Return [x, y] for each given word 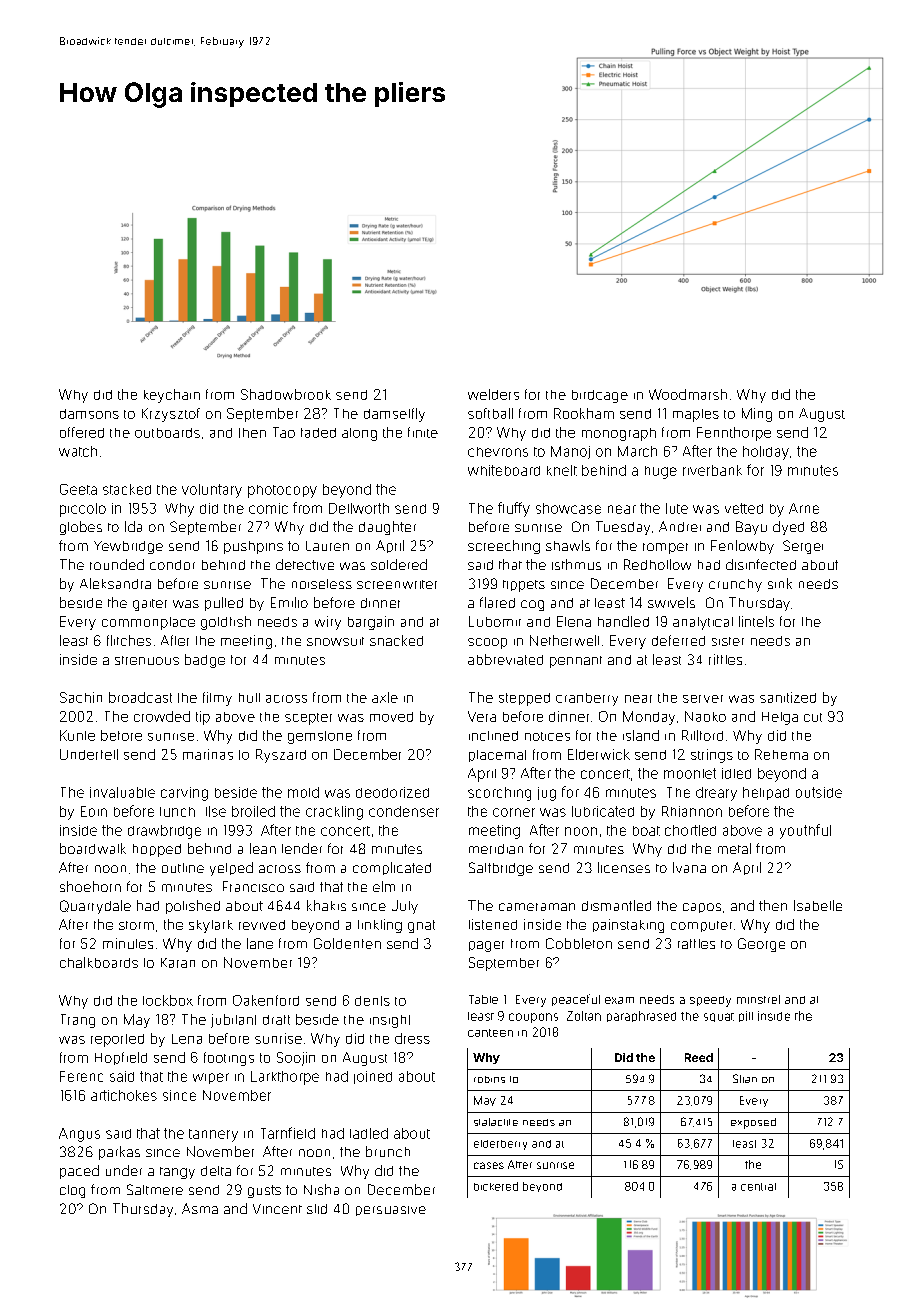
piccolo [83, 510]
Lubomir [495, 621]
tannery [213, 1135]
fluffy [514, 509]
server [703, 699]
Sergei [803, 547]
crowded [162, 716]
